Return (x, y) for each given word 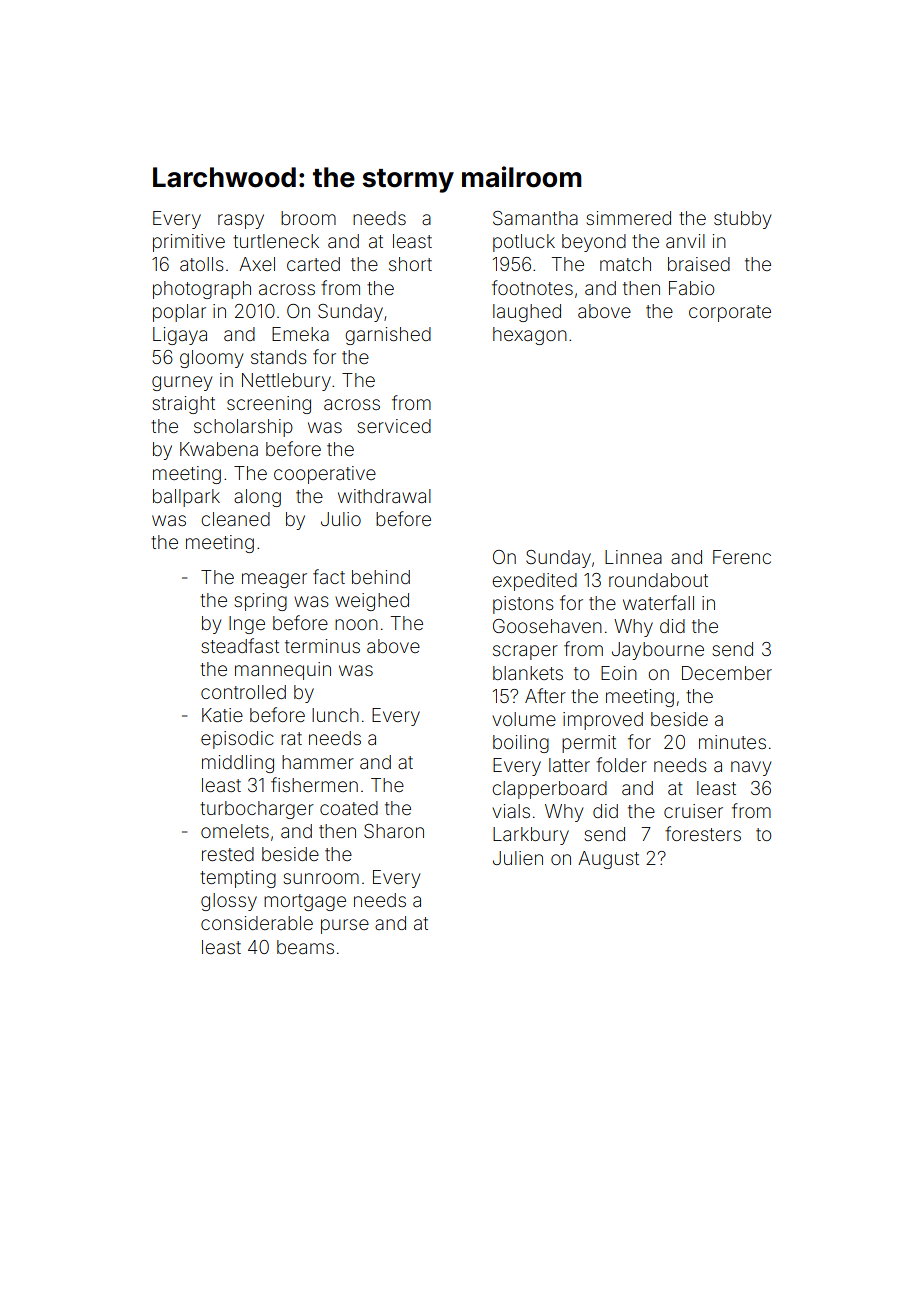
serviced (394, 426)
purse (345, 926)
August (608, 860)
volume (524, 719)
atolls (202, 264)
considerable (257, 923)
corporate (730, 313)
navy (751, 768)
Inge (247, 625)
